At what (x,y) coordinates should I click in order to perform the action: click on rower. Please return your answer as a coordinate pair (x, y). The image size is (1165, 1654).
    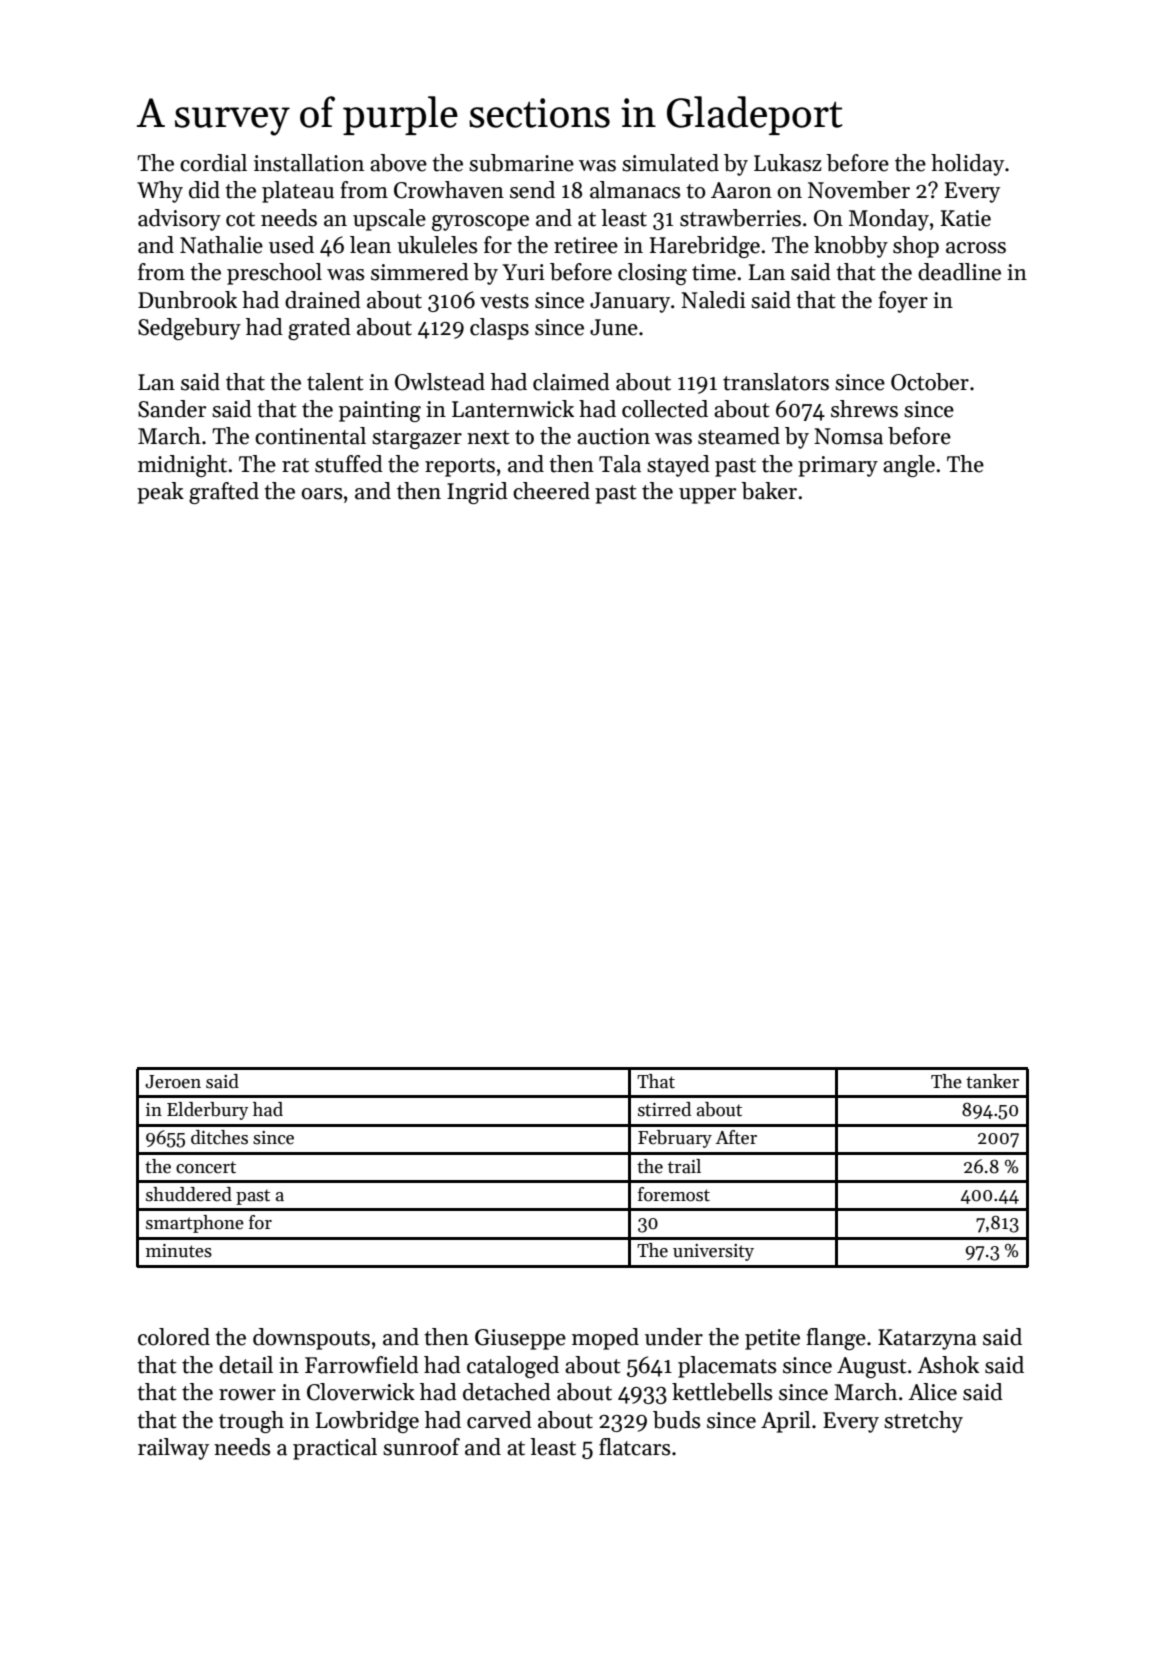
    Looking at the image, I should click on (247, 1395).
